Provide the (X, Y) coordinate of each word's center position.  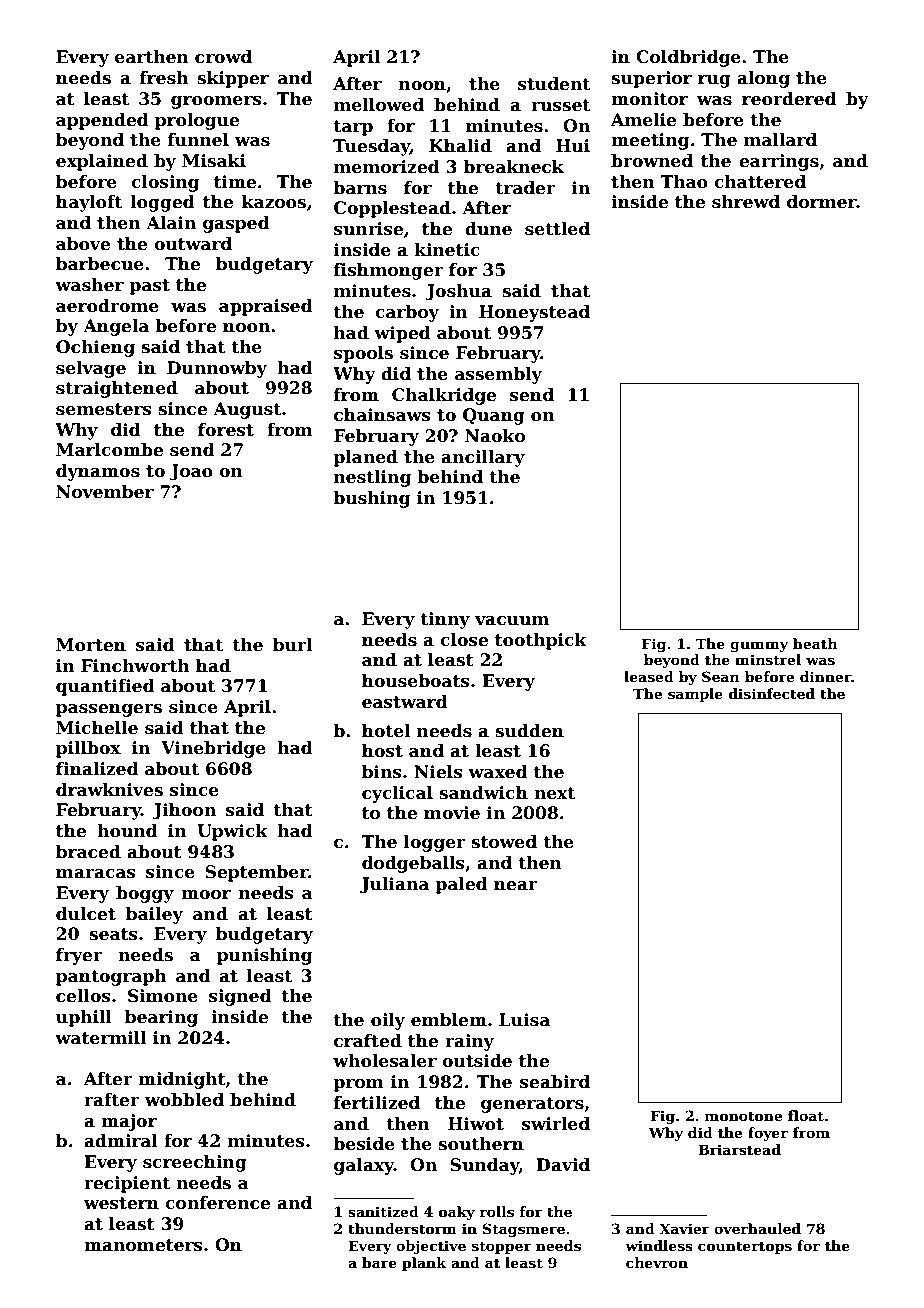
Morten (91, 645)
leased (649, 676)
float (806, 1115)
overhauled (757, 1228)
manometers (143, 1245)
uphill (84, 1018)
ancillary (483, 458)
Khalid (460, 146)
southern (481, 1144)
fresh (164, 78)
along (763, 79)
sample (695, 695)
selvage (91, 369)
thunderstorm (402, 1228)
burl (292, 645)
